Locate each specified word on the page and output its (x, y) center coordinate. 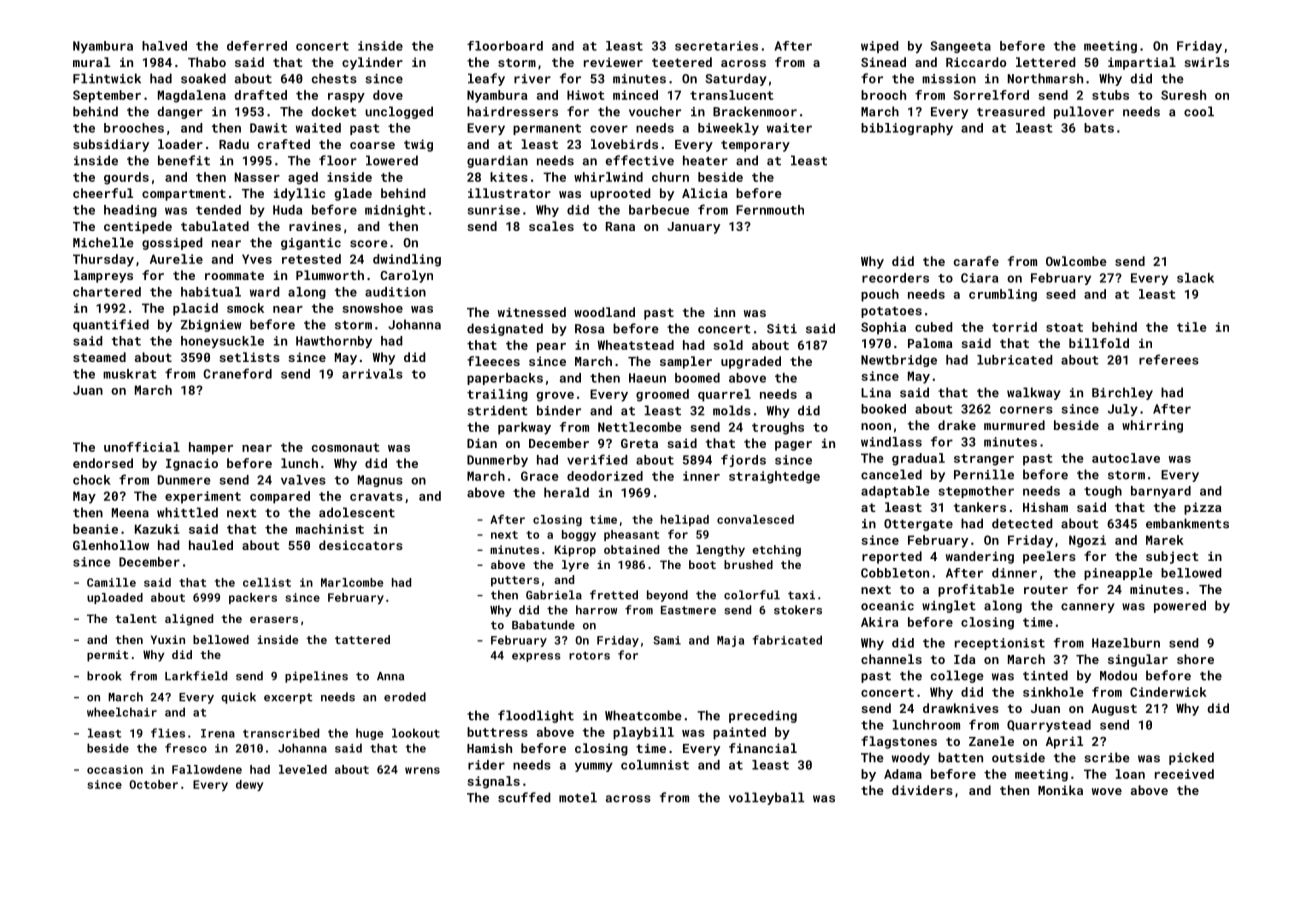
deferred (257, 46)
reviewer (613, 62)
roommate (234, 275)
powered (1180, 606)
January (693, 228)
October (153, 784)
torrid (1014, 327)
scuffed (524, 797)
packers (253, 598)
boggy (579, 535)
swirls (1206, 62)
